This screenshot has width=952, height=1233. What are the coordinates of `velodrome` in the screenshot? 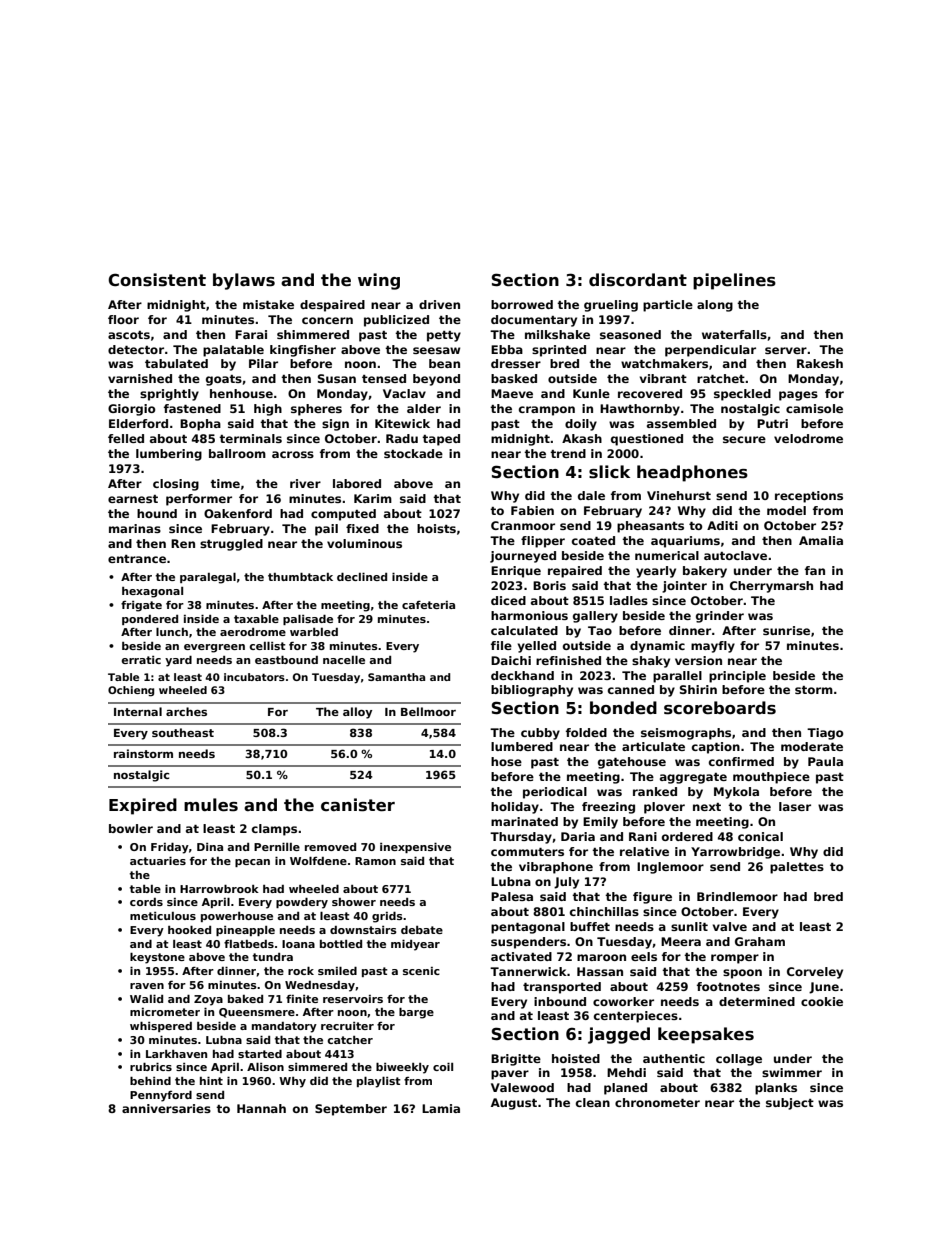 It's located at (808, 438).
